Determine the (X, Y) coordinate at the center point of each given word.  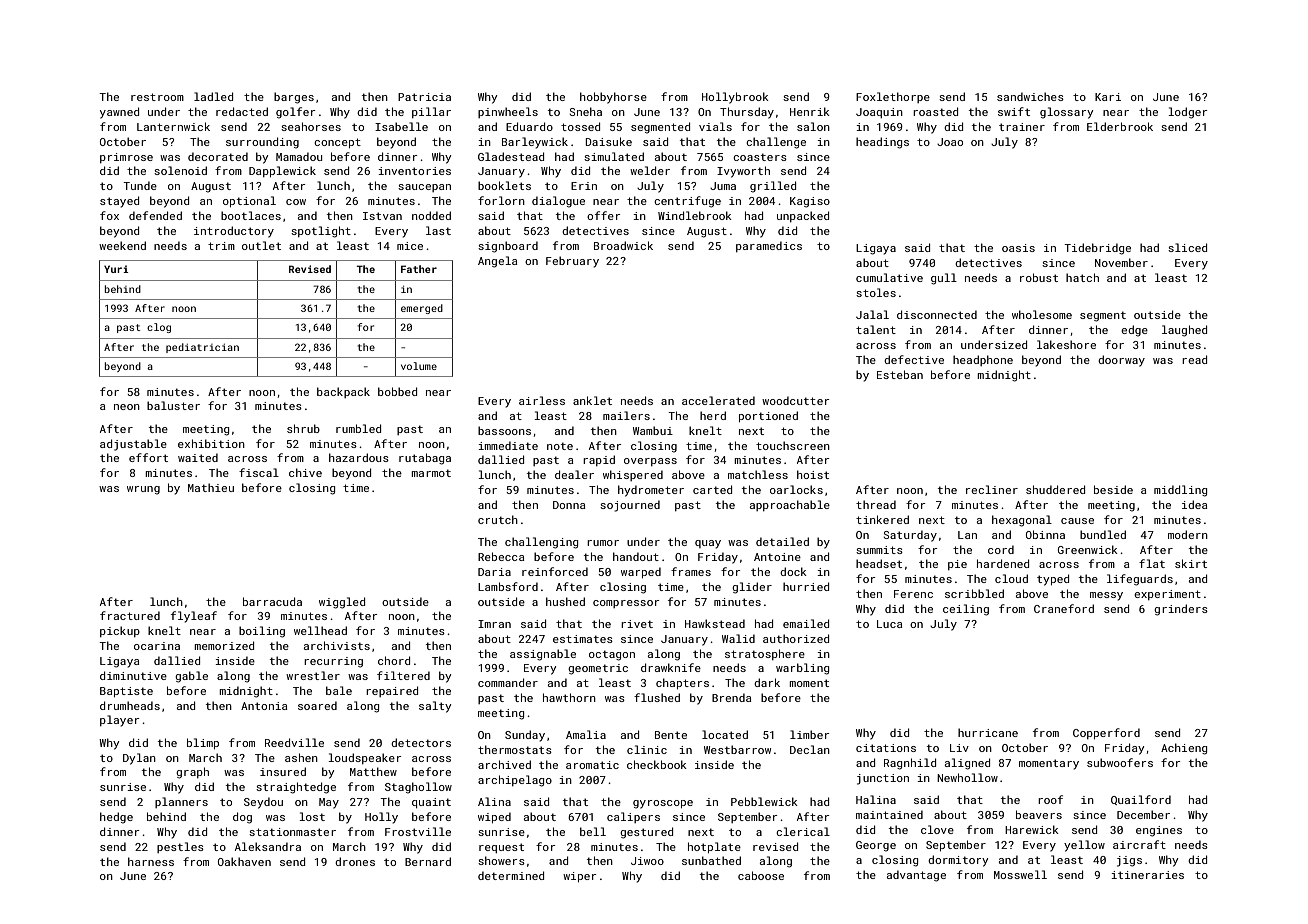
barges (294, 98)
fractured (130, 615)
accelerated (718, 400)
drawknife (671, 667)
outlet (261, 245)
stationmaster (292, 832)
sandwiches (1030, 96)
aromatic (592, 765)
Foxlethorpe (893, 97)
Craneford (1064, 608)
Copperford (1106, 733)
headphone (983, 360)
